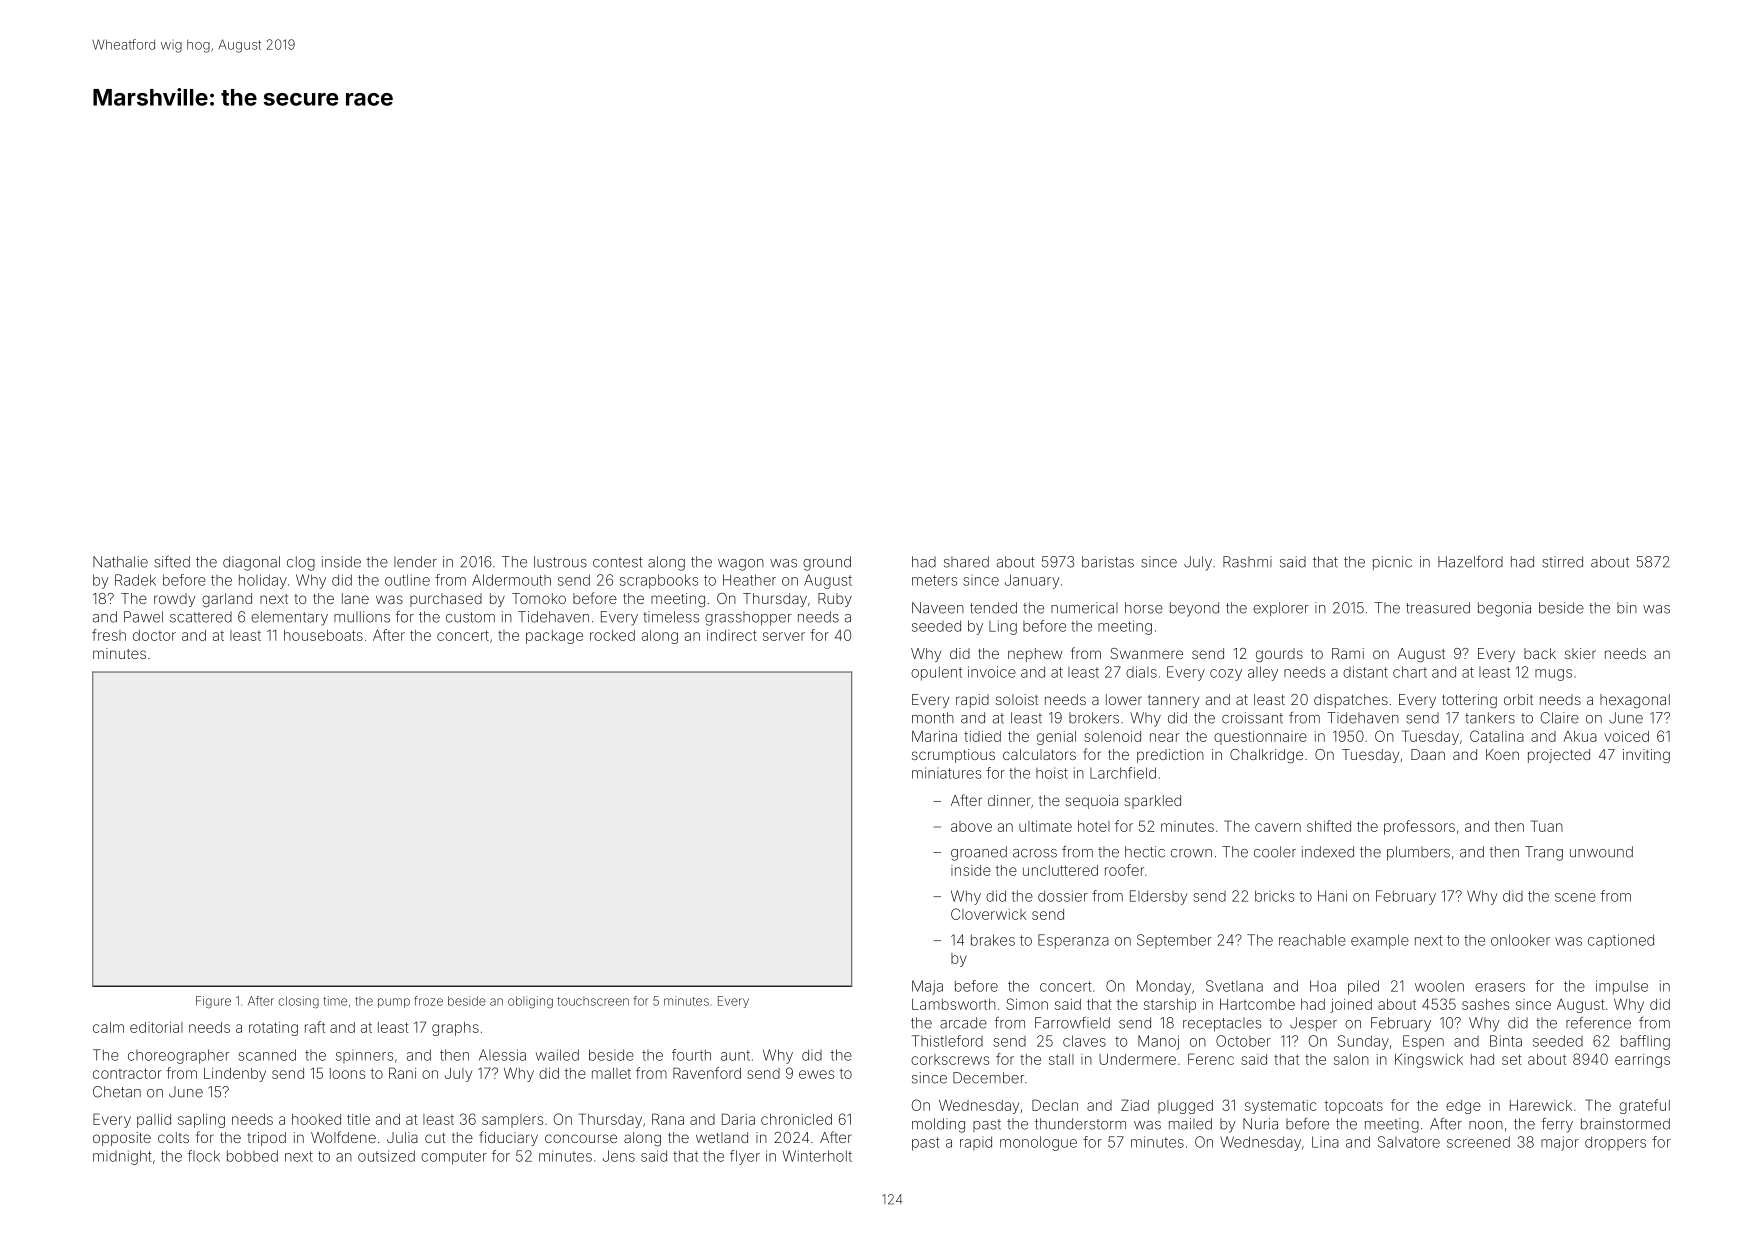  I want to click on ground, so click(827, 563).
